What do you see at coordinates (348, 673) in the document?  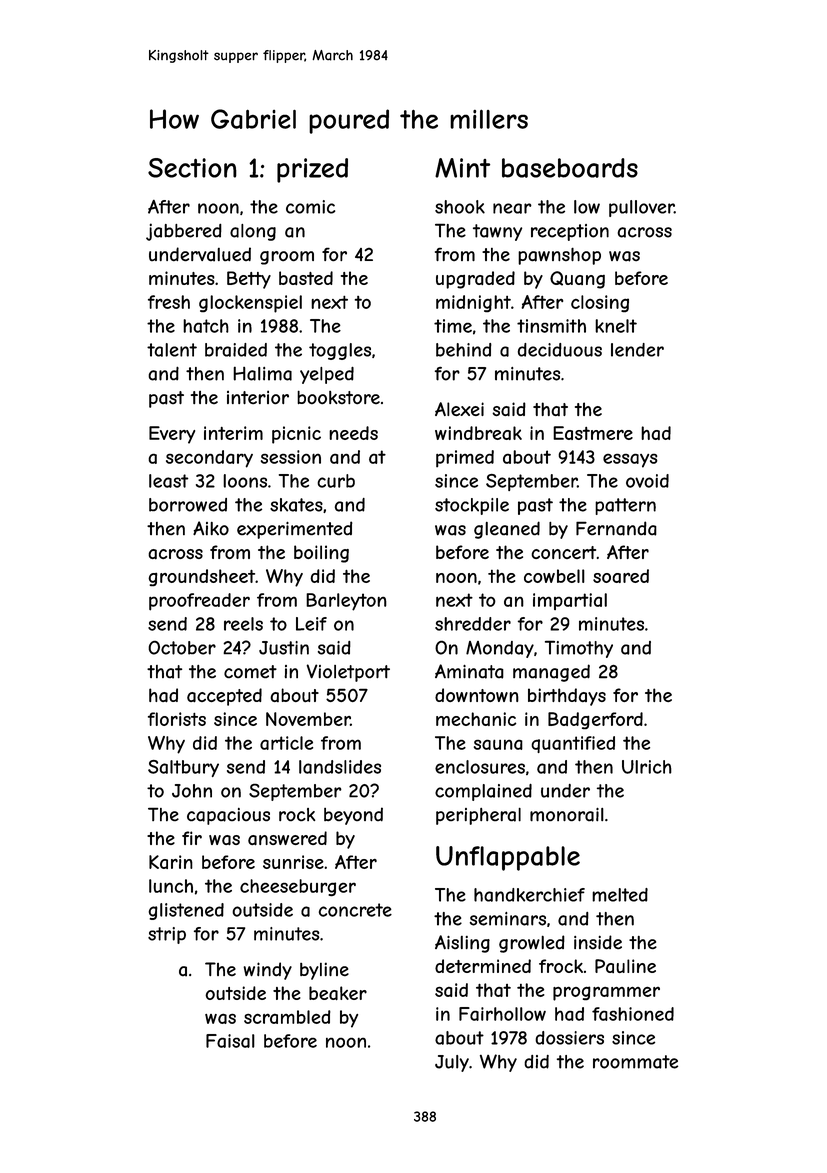 I see `Violetport` at bounding box center [348, 673].
